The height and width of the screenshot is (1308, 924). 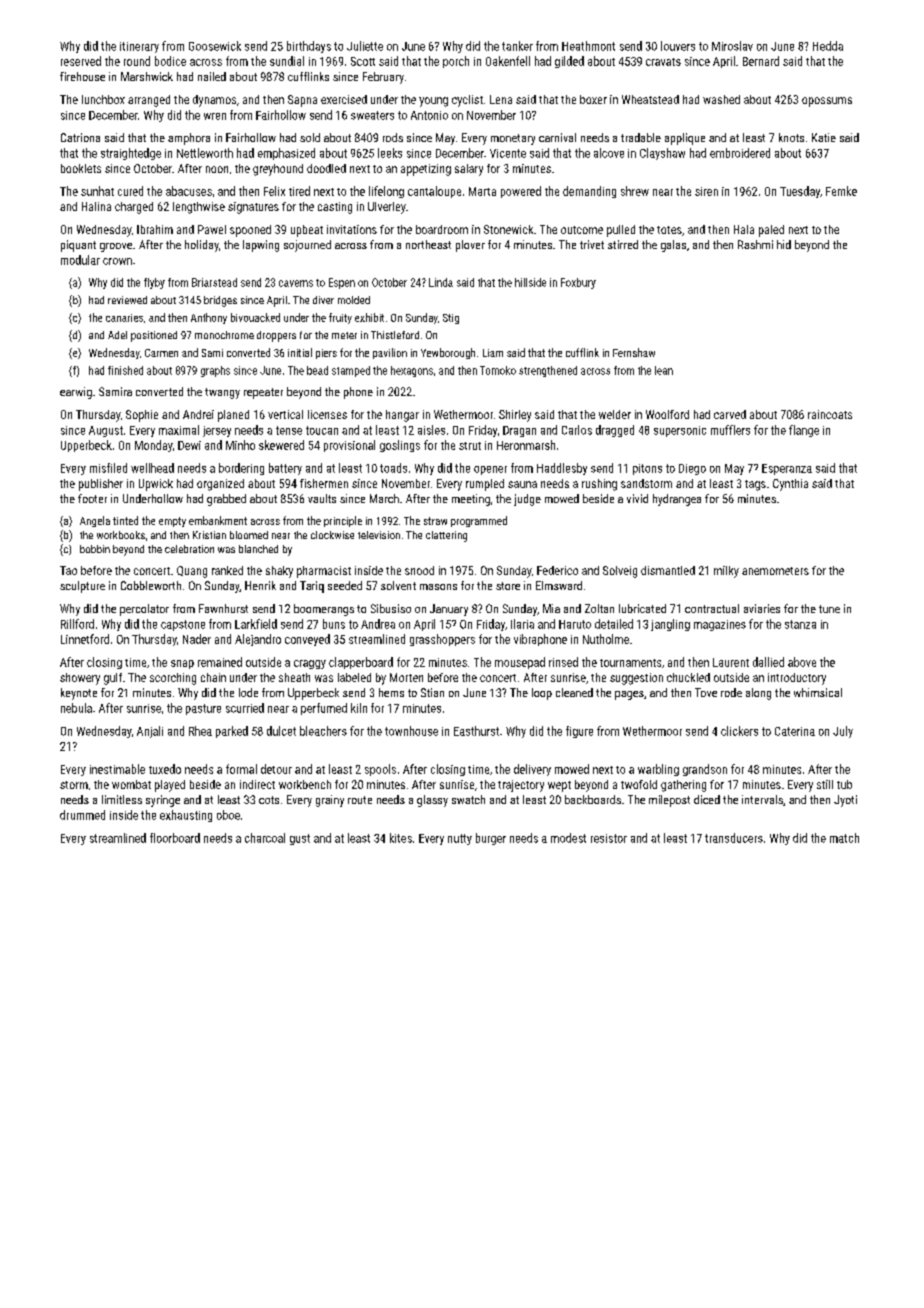 What do you see at coordinates (203, 709) in the screenshot?
I see `pasture` at bounding box center [203, 709].
